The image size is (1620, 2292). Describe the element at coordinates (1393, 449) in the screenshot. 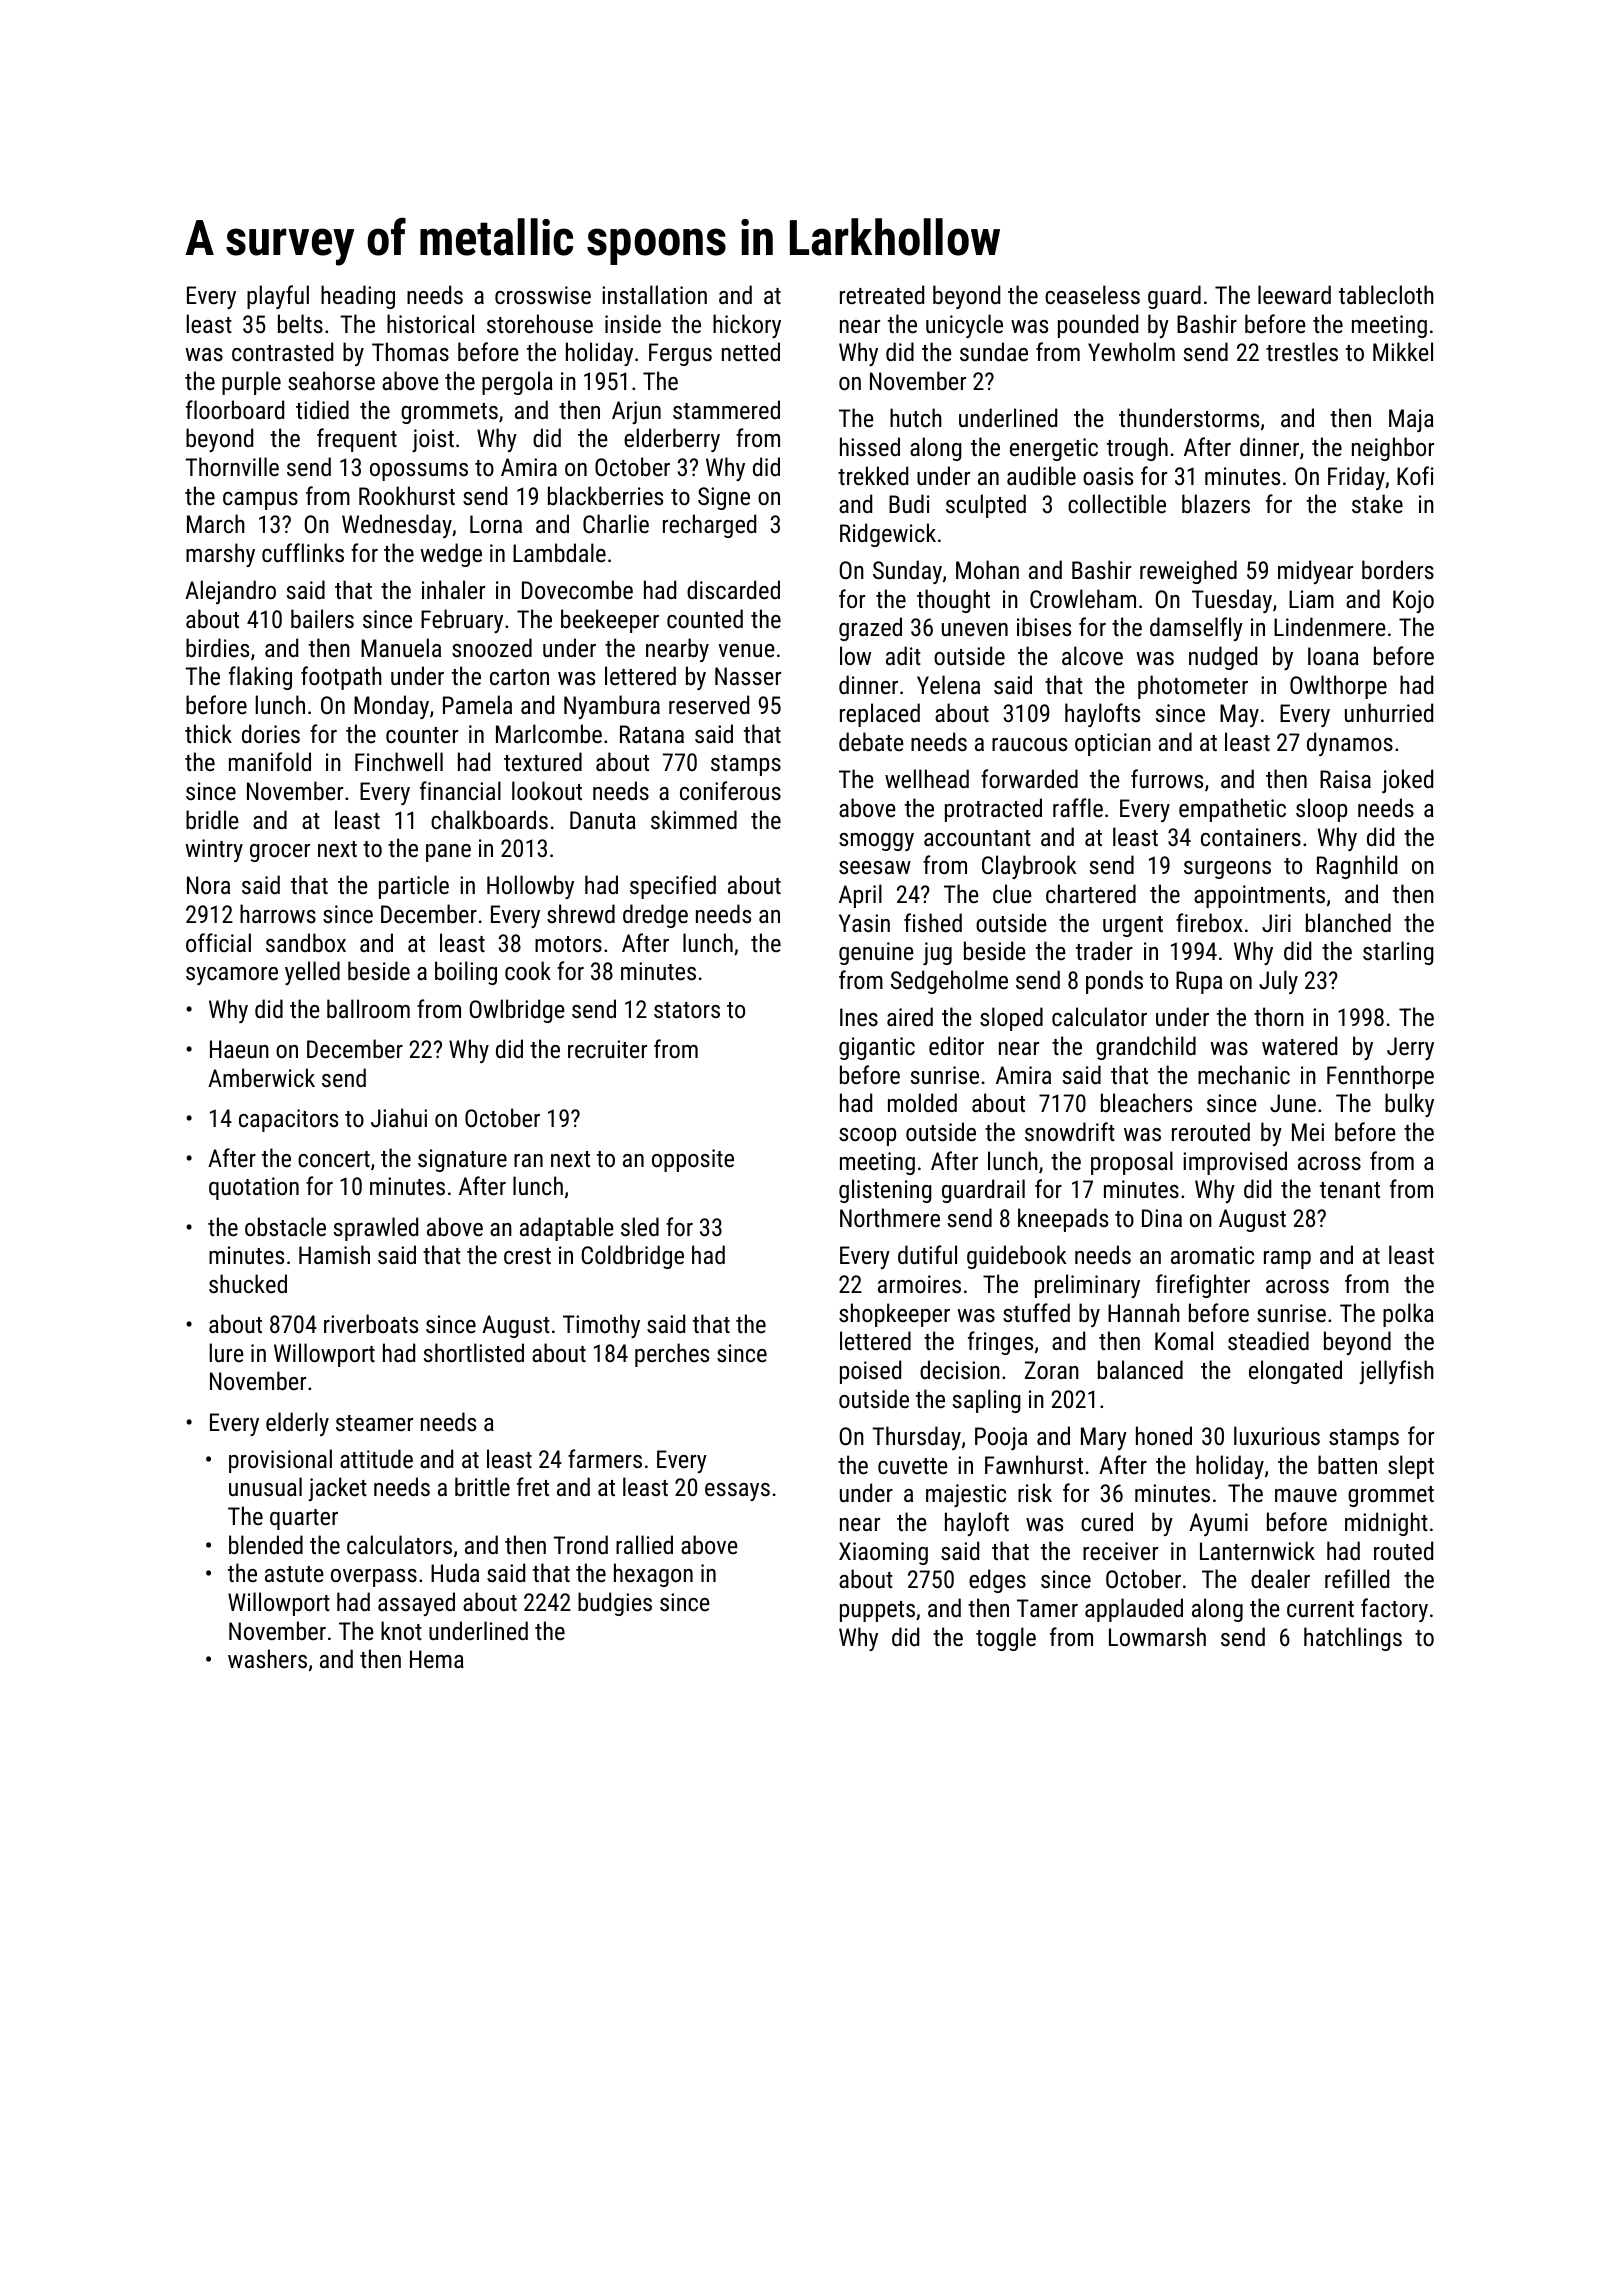

I see `neighbor` at that location.
